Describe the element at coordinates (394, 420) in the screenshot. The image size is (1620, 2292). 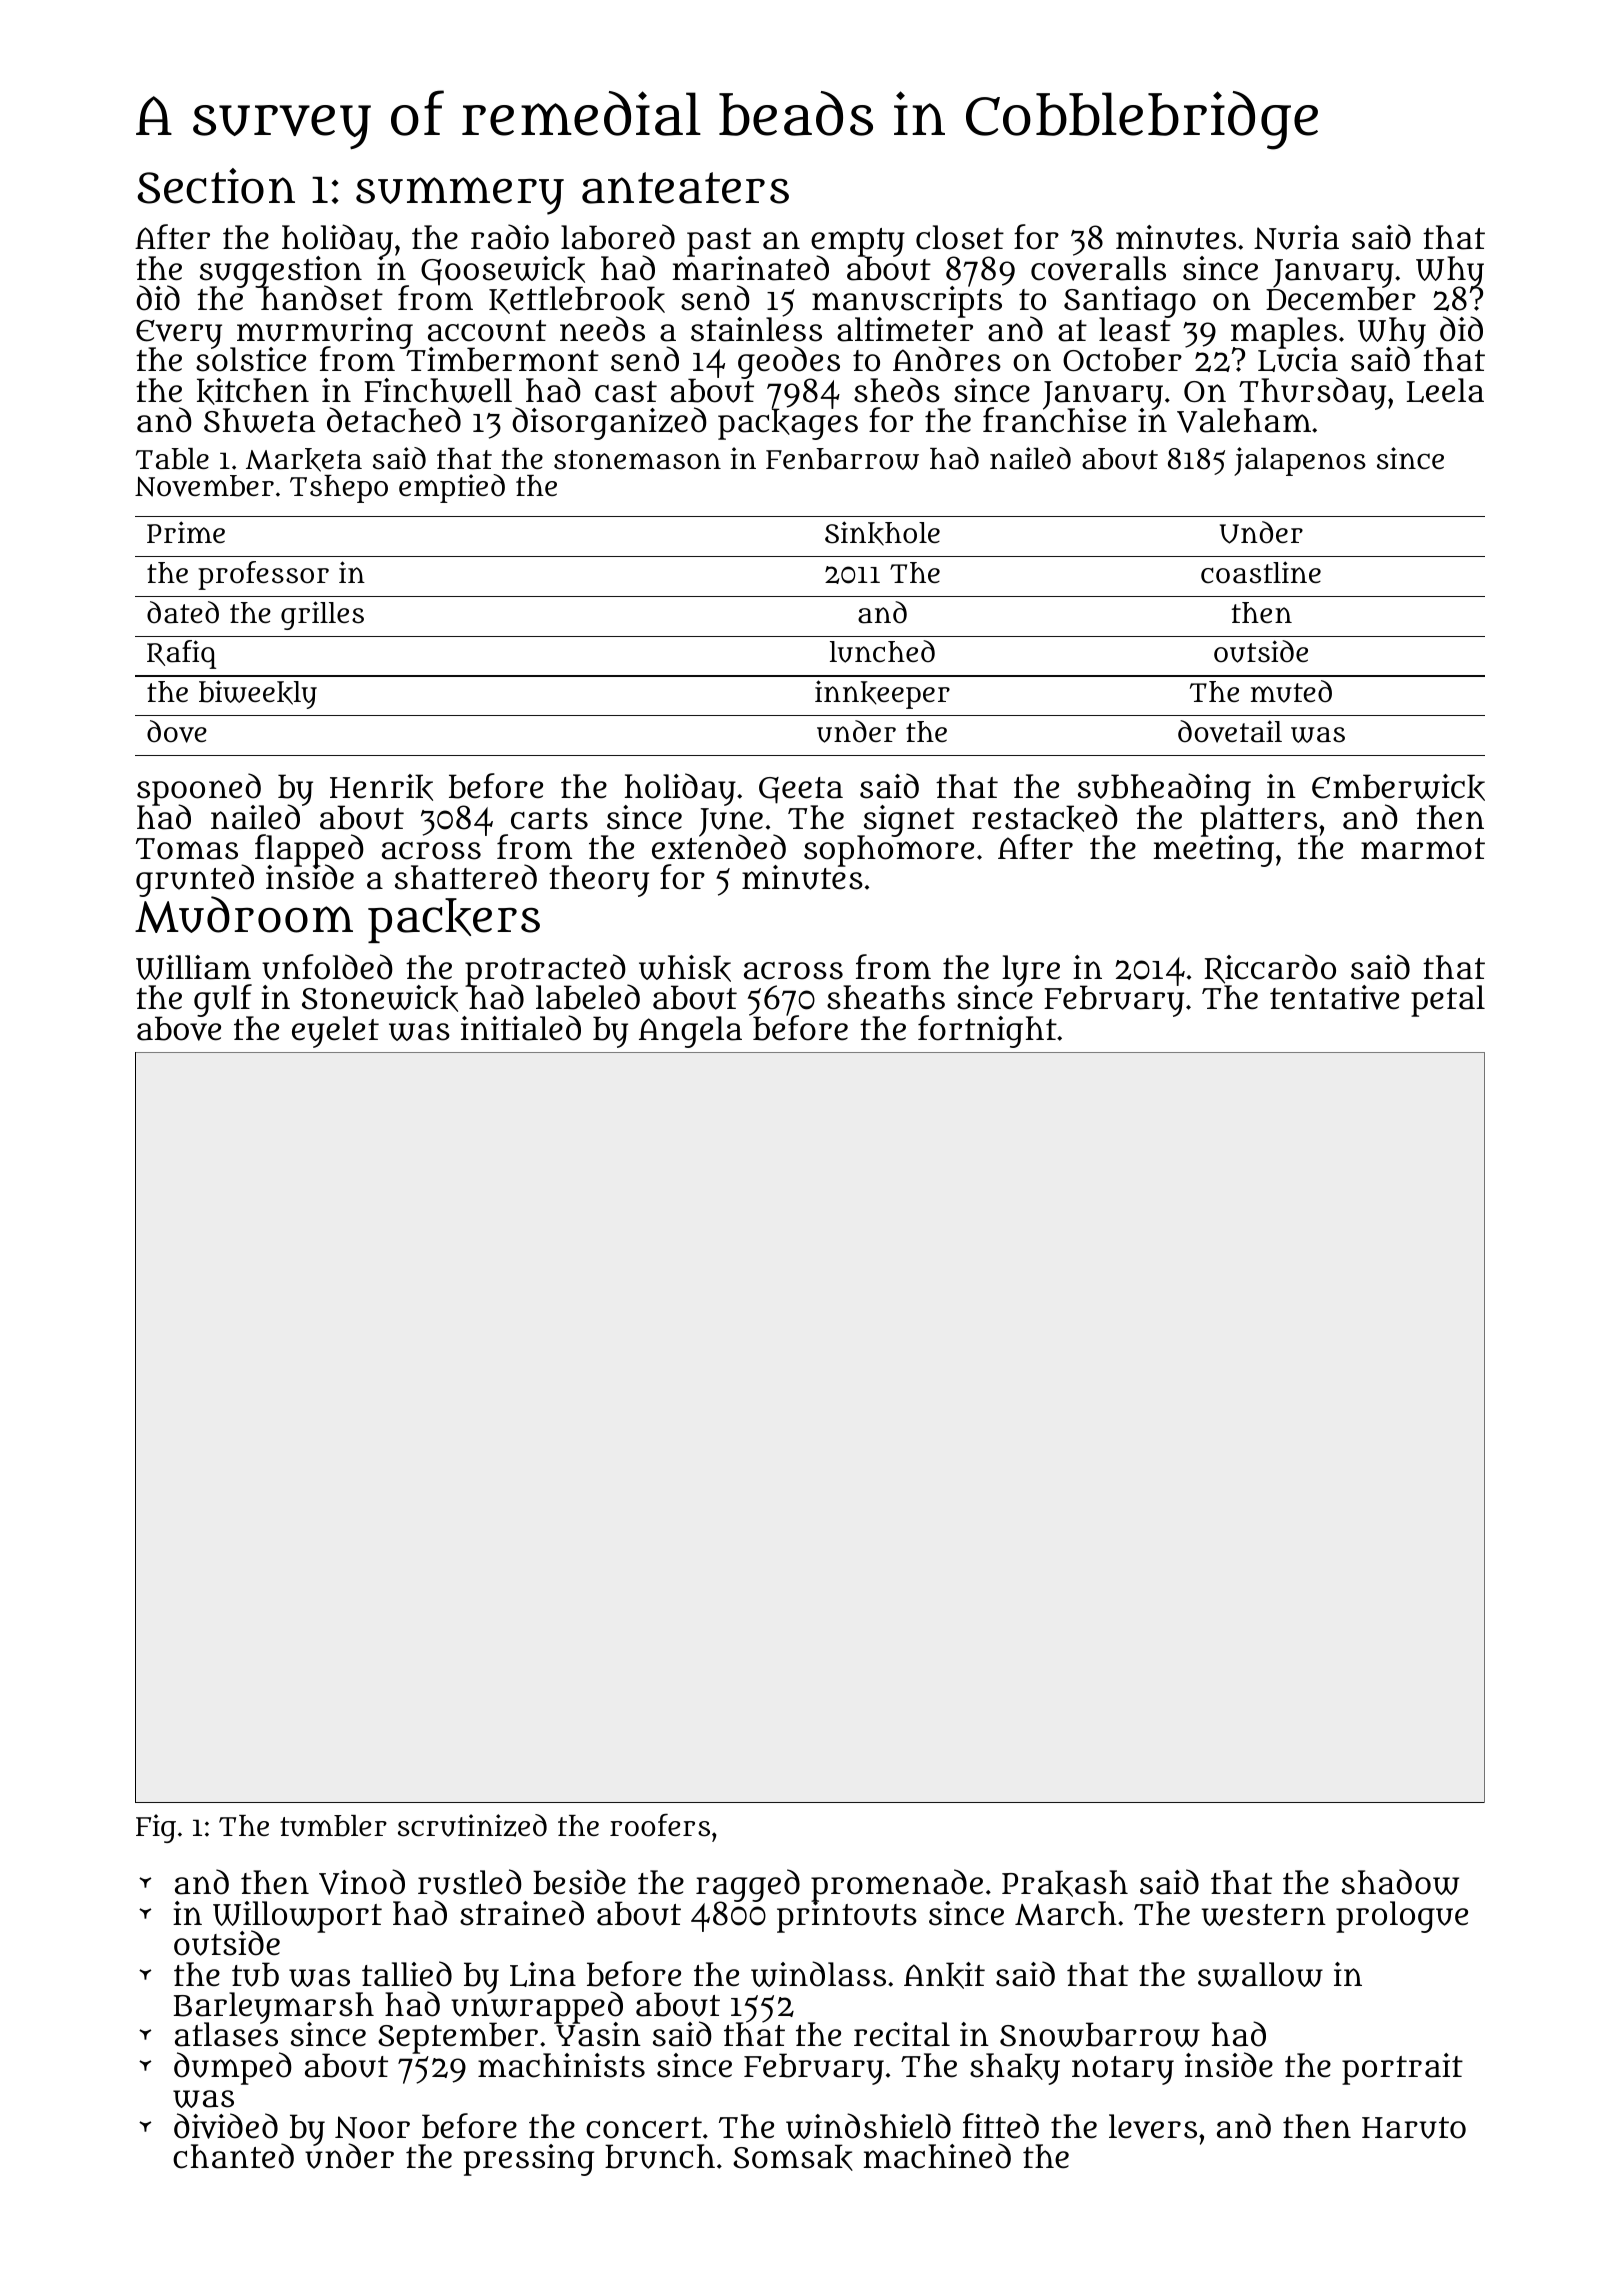
I see `detached` at that location.
